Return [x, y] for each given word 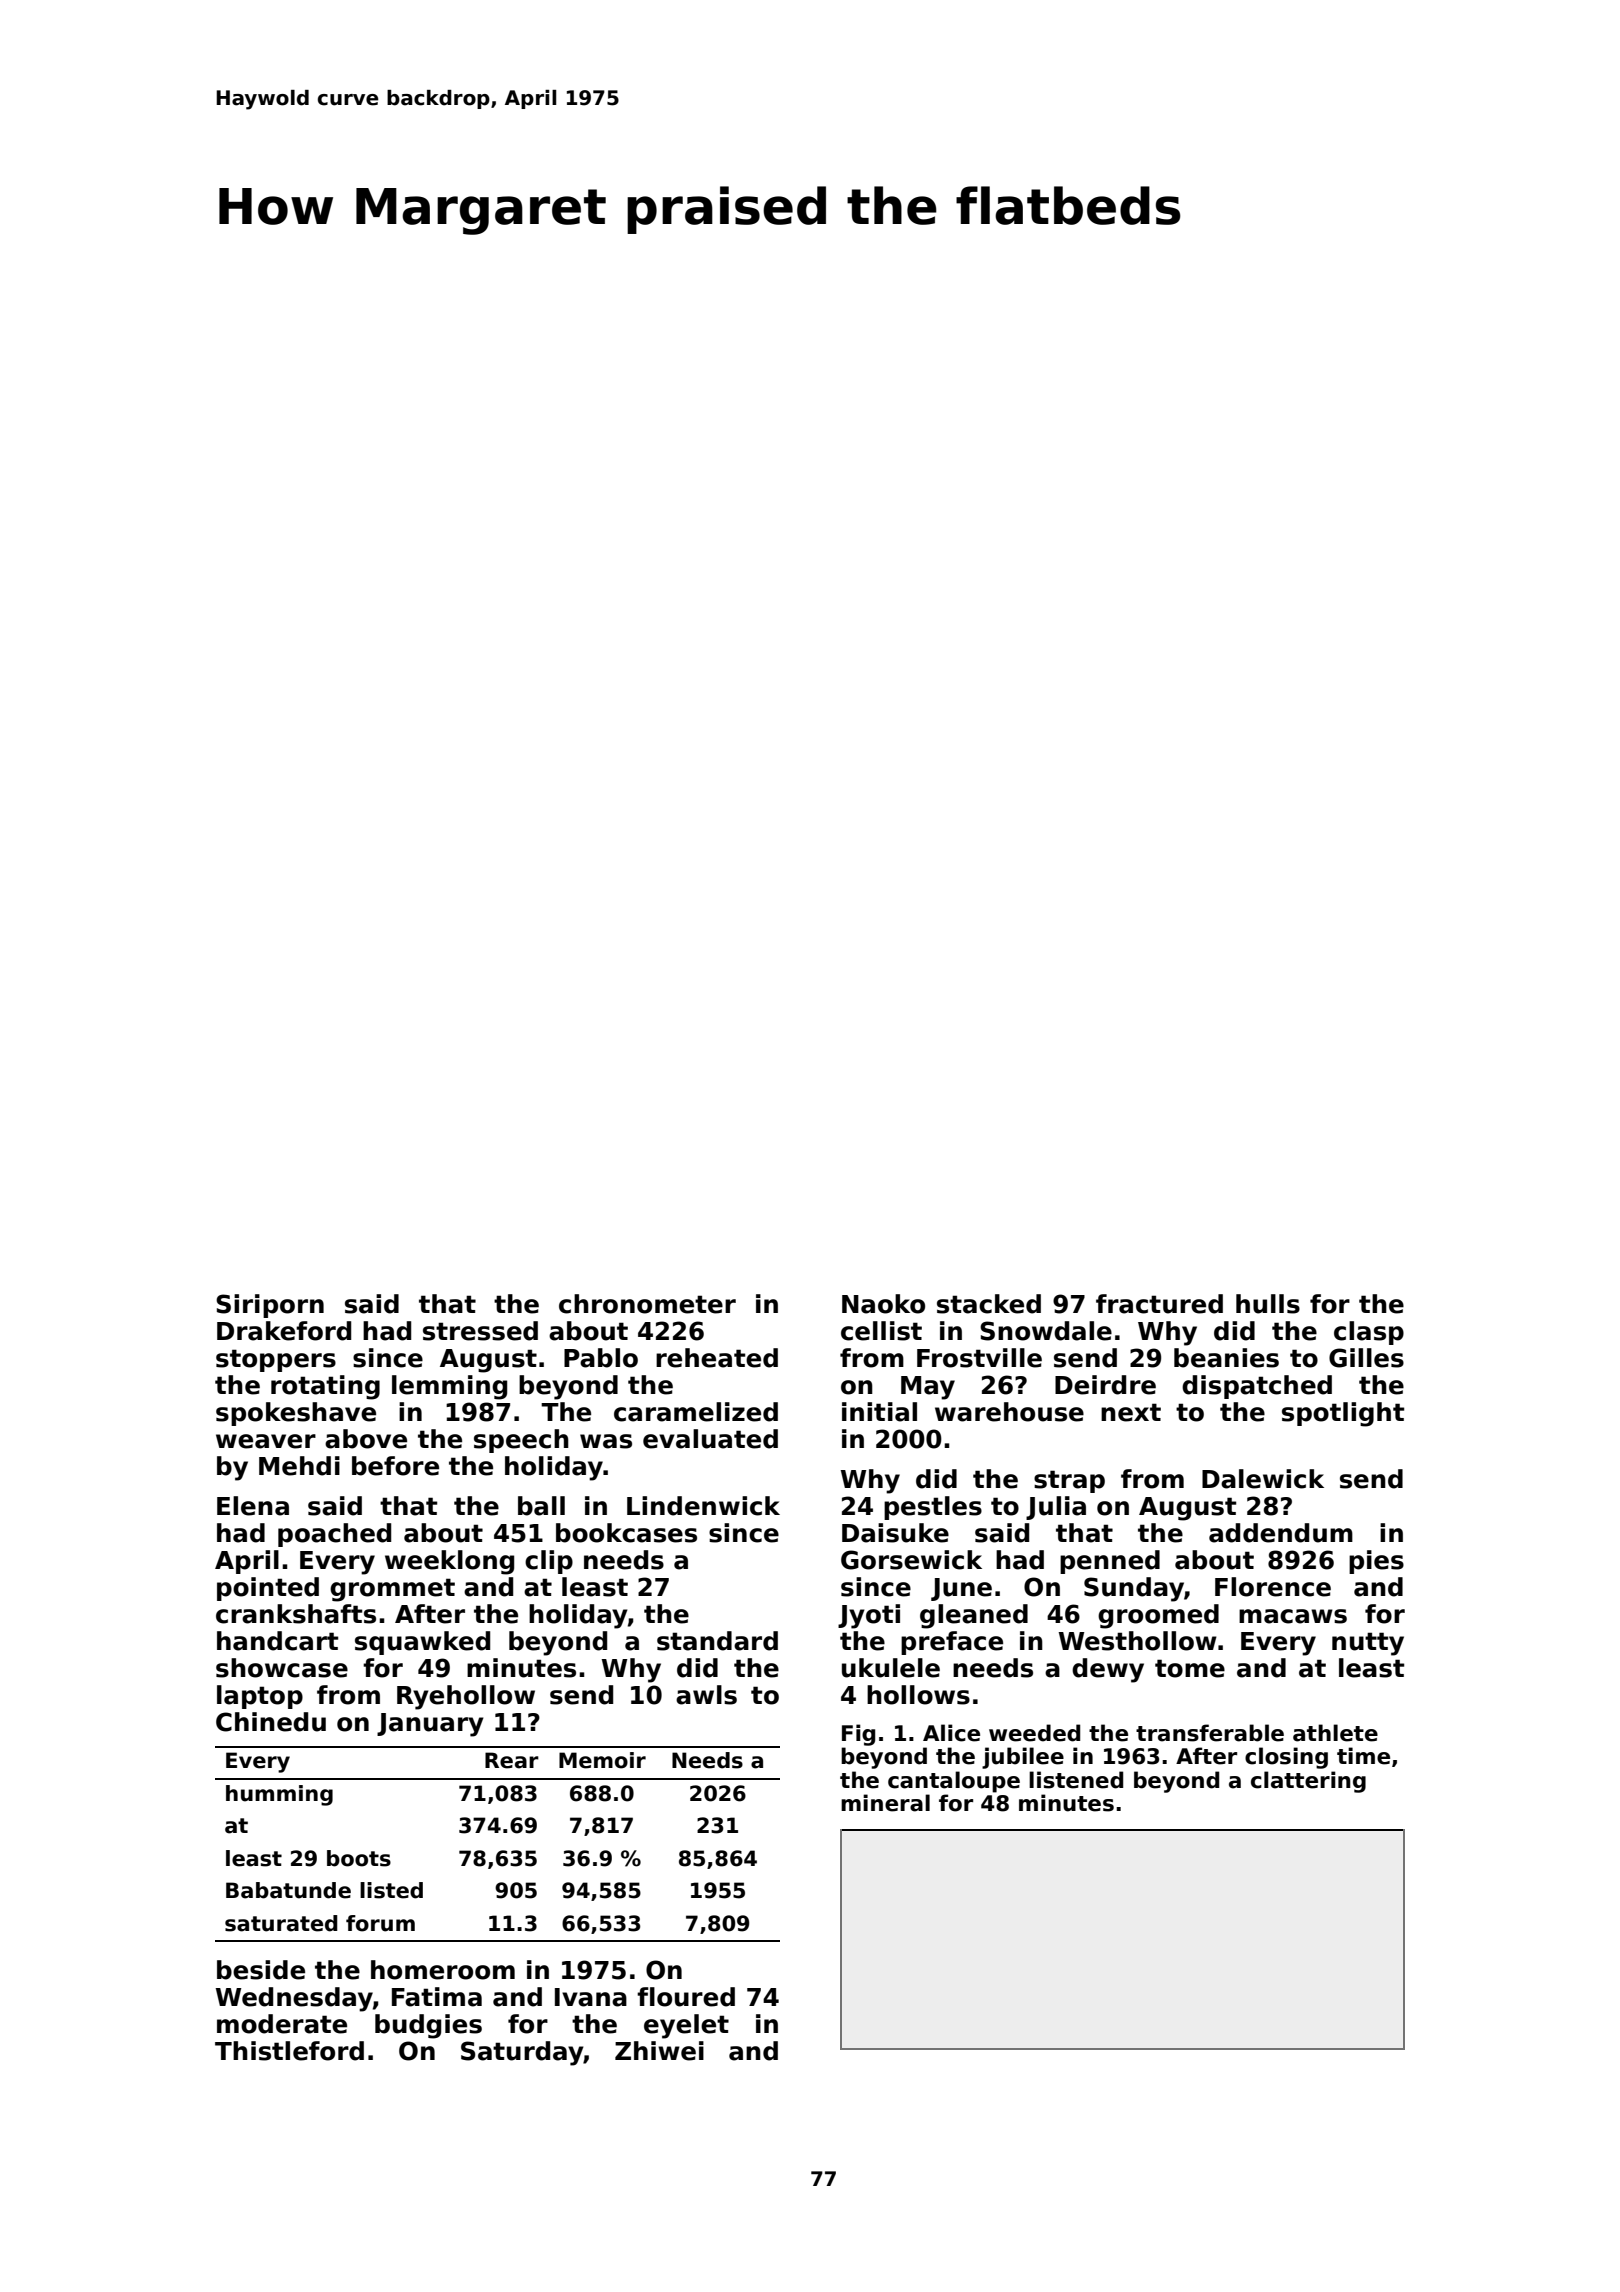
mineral [885, 1803]
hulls [1268, 1304]
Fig [858, 1735]
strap [1069, 1481]
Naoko [883, 1304]
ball [541, 1506]
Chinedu [271, 1722]
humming [279, 1795]
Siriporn [270, 1306]
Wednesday [294, 1999]
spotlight [1343, 1414]
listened [1076, 1780]
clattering [1308, 1782]
